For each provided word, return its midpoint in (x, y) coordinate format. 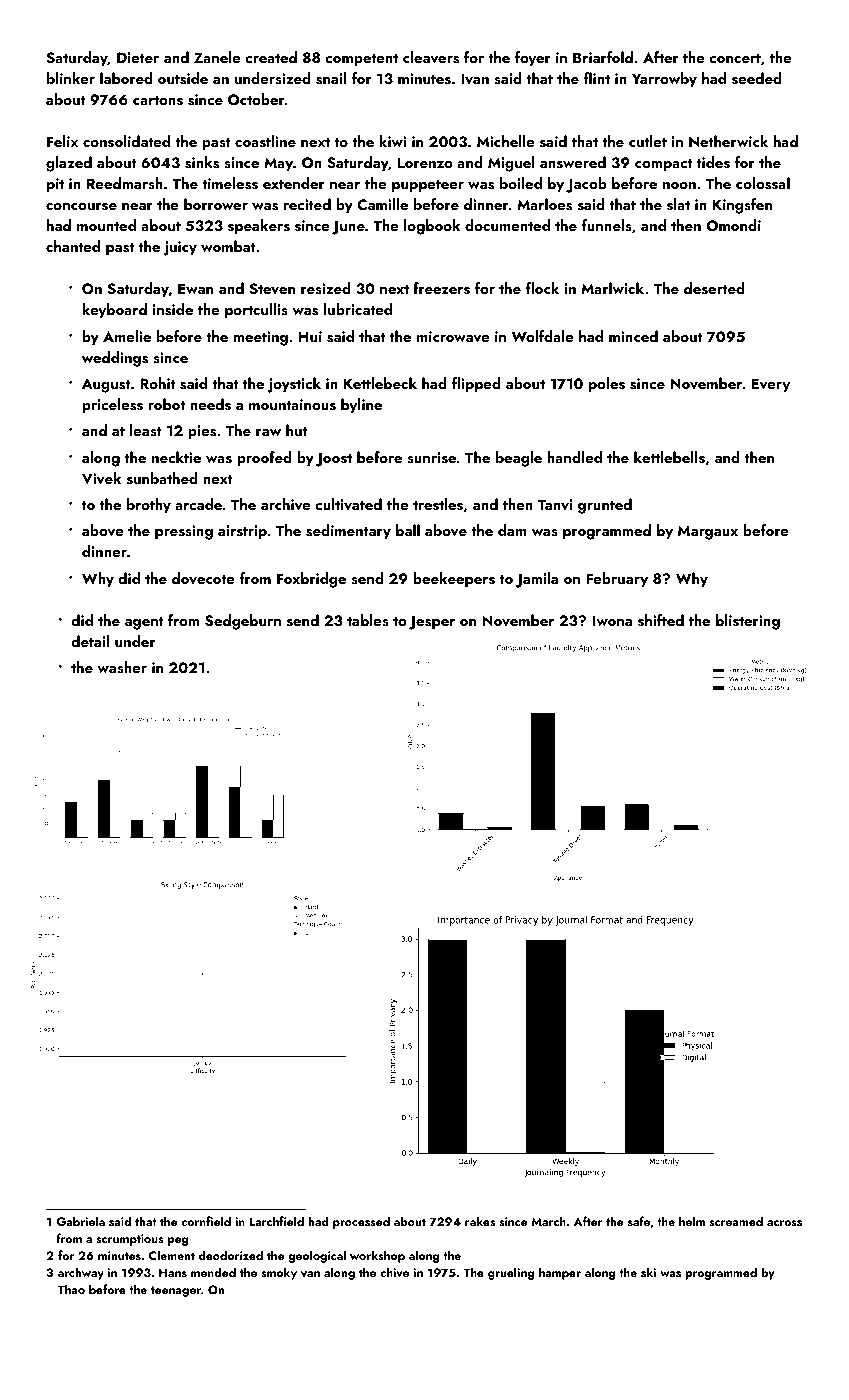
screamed (736, 1221)
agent (144, 623)
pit (55, 185)
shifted (661, 620)
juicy (180, 248)
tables (368, 620)
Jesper (432, 622)
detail (90, 641)
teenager (176, 1291)
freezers (441, 288)
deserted (714, 288)
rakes (480, 1221)
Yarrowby (664, 80)
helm (692, 1221)
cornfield (206, 1221)
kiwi (392, 141)
